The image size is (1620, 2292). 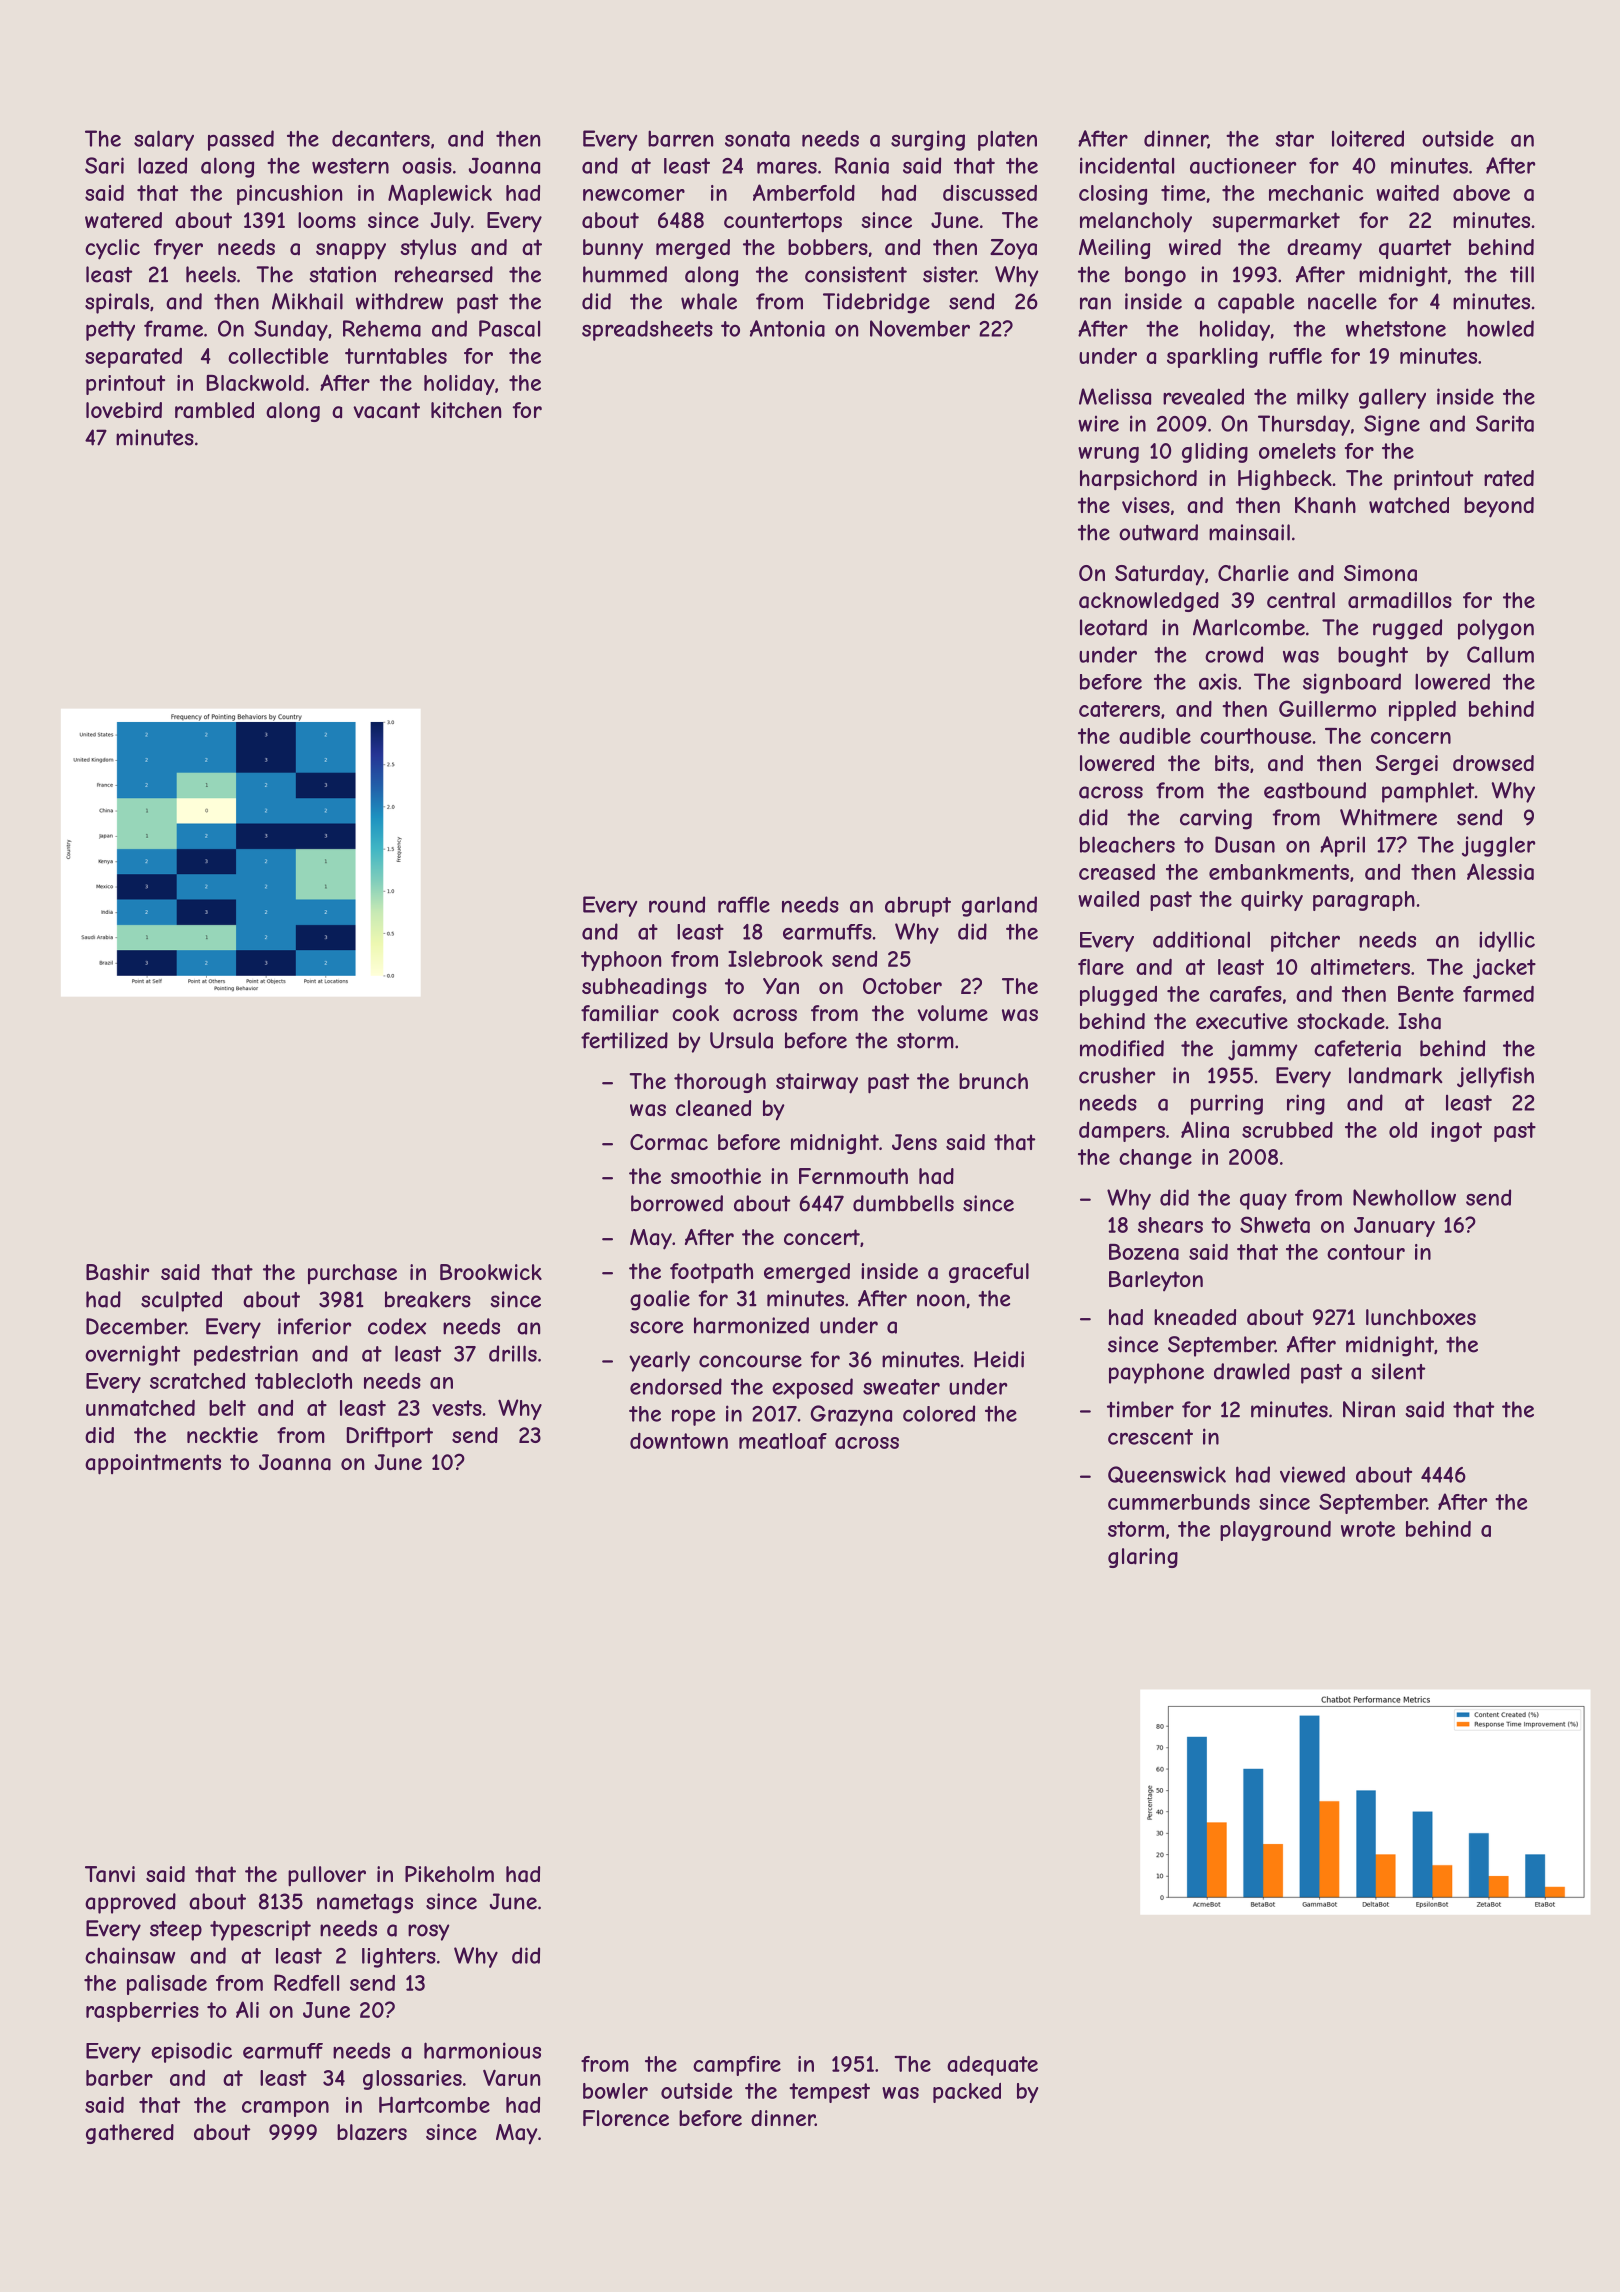 I want to click on salary, so click(x=164, y=140).
